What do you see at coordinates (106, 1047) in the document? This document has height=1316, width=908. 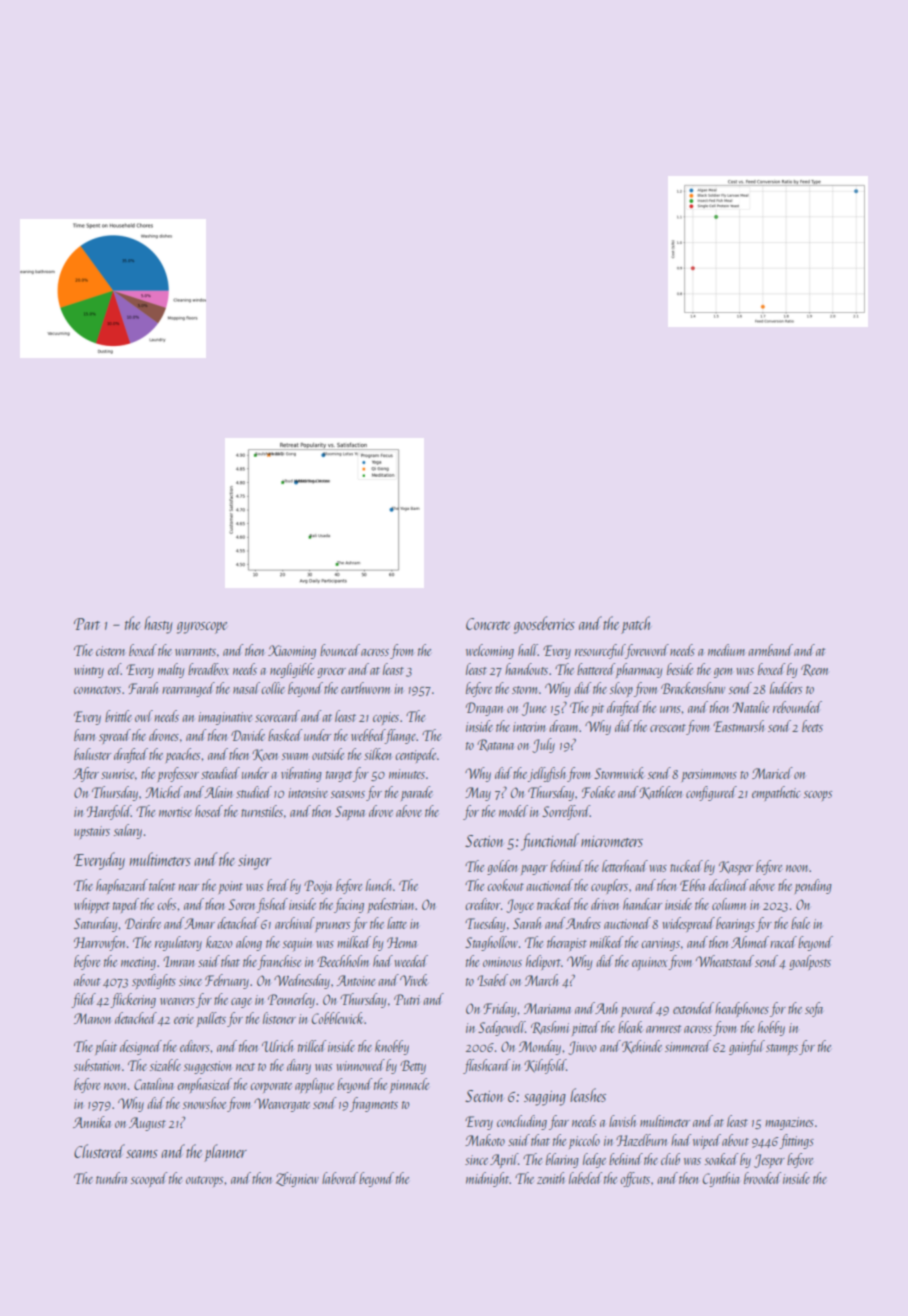 I see `plait` at bounding box center [106, 1047].
